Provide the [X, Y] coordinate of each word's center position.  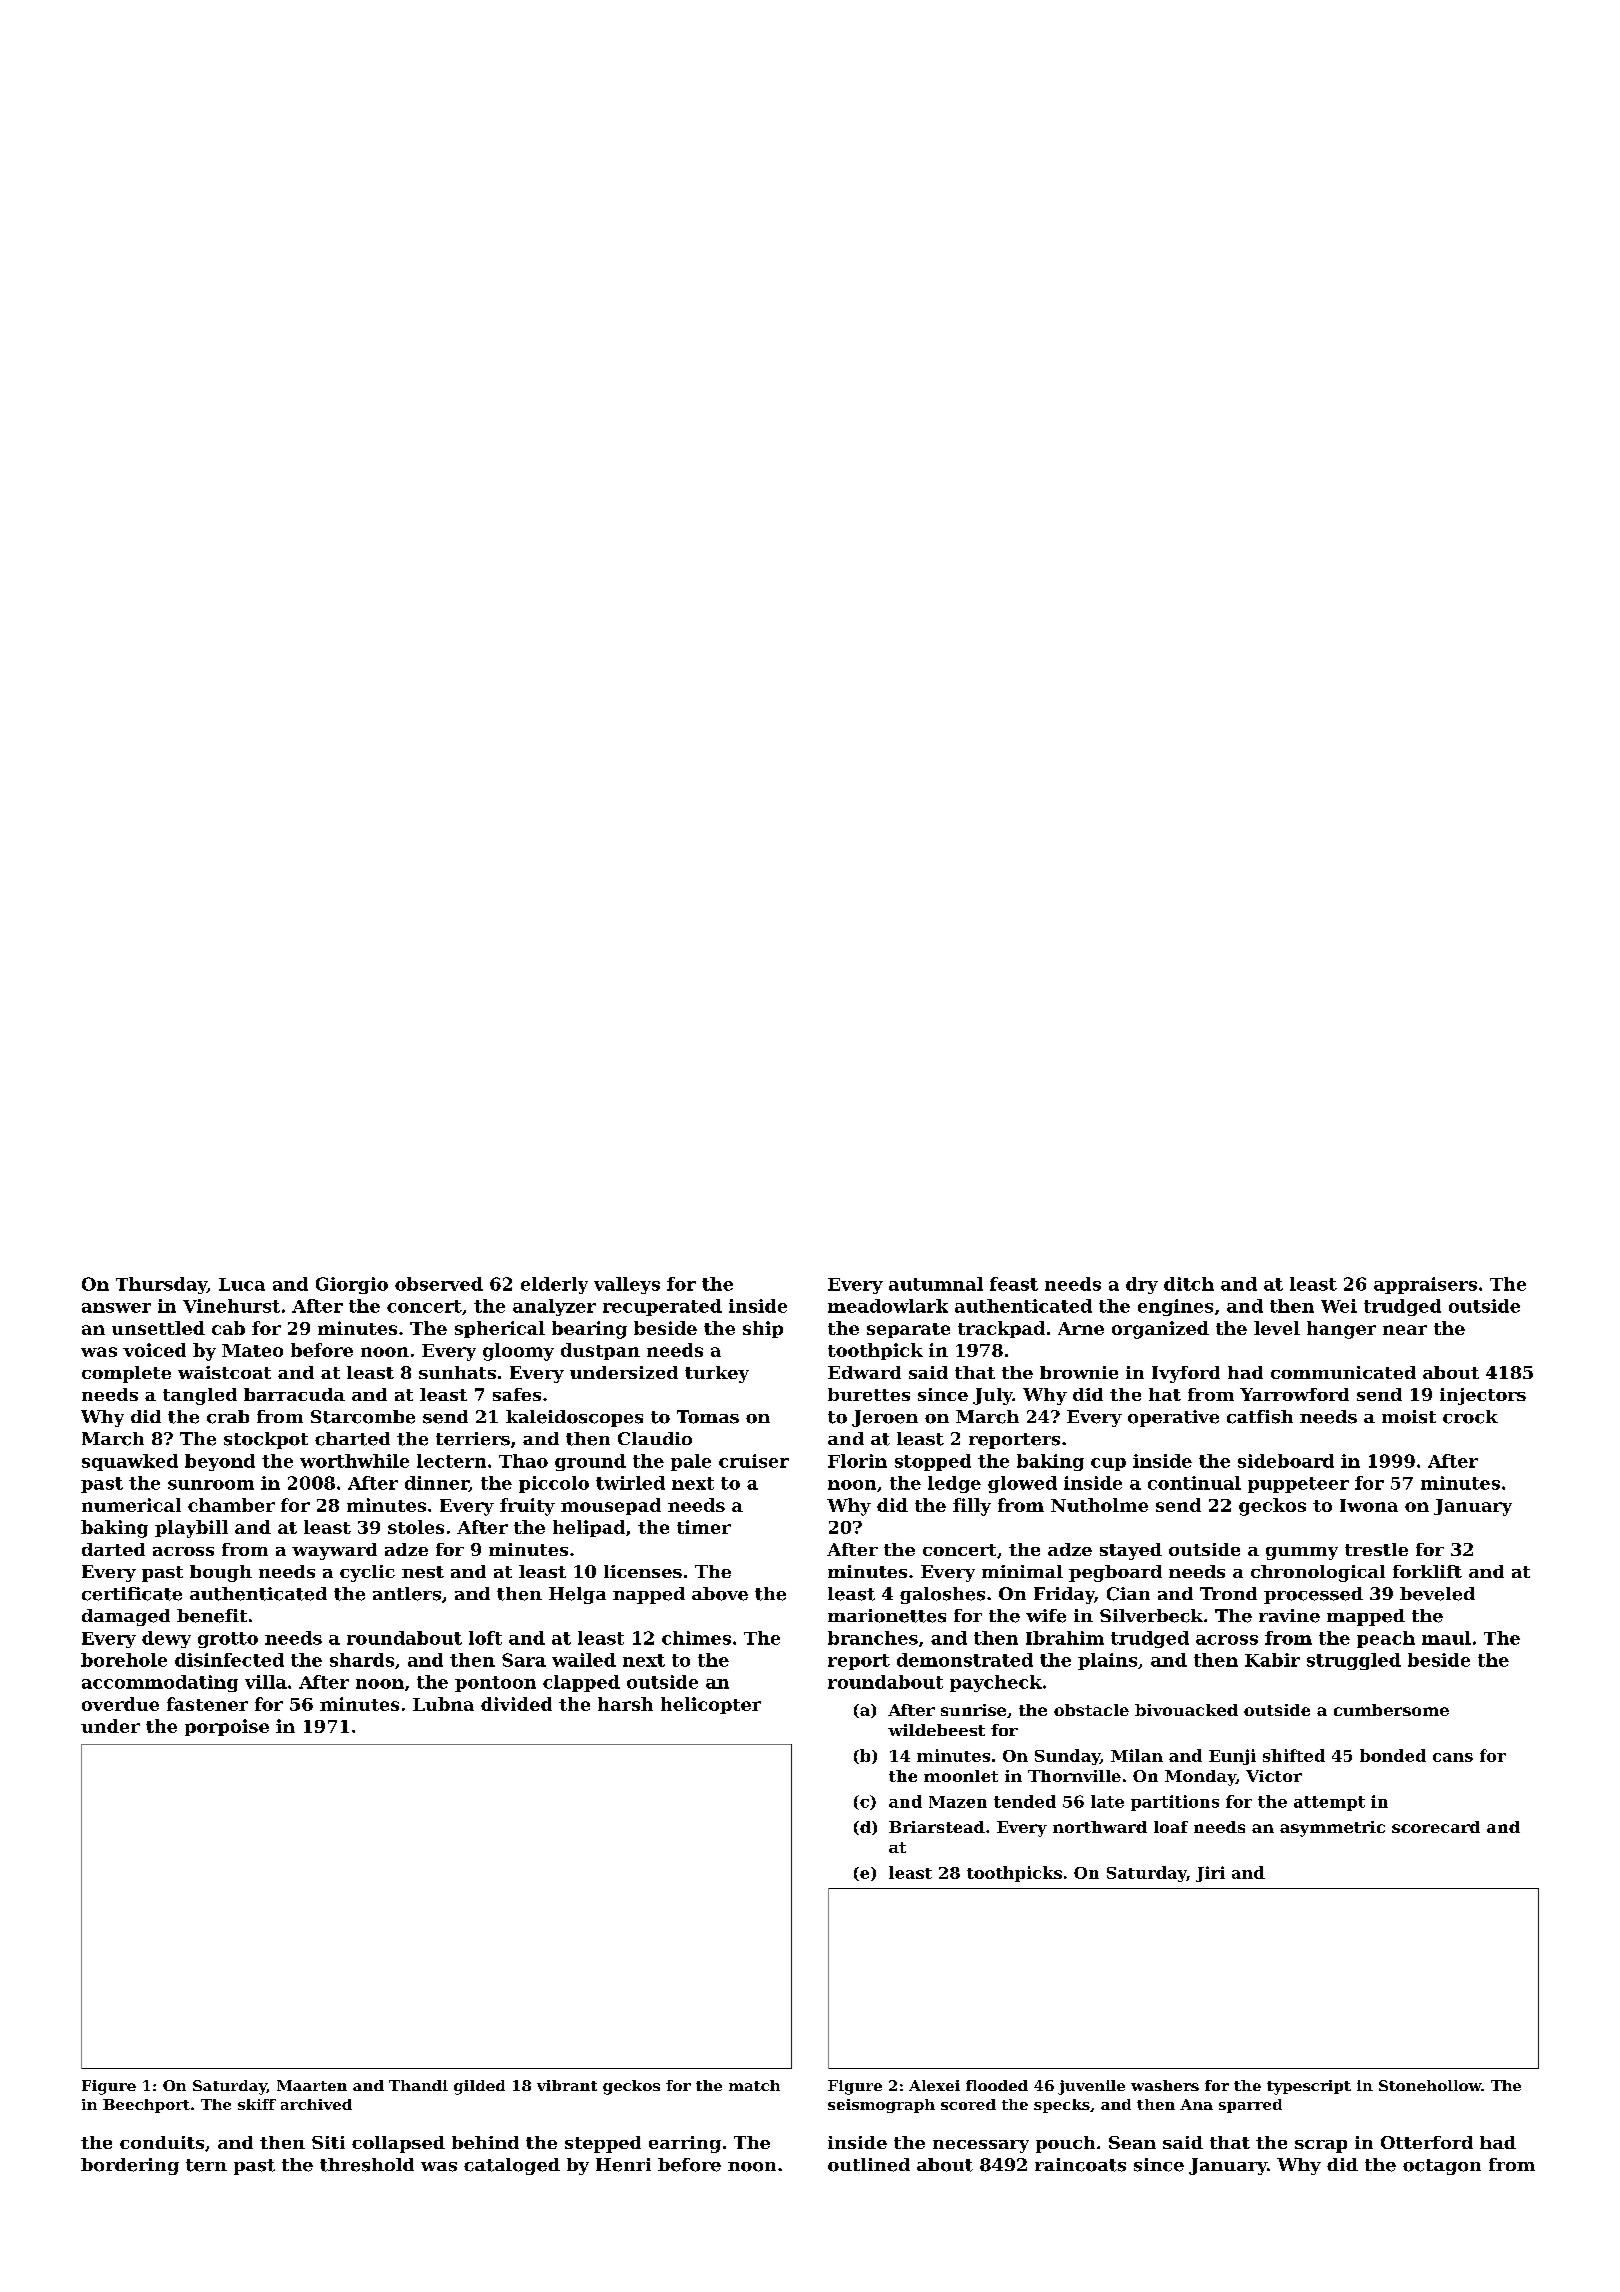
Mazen [958, 1802]
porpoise [227, 1727]
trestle [1376, 1549]
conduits [162, 2142]
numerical [131, 1505]
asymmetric [1332, 1829]
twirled [630, 1483]
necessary [981, 2146]
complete [126, 1374]
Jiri [1210, 1874]
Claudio [655, 1438]
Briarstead [937, 1827]
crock [1470, 1417]
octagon [1442, 2167]
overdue [120, 1704]
